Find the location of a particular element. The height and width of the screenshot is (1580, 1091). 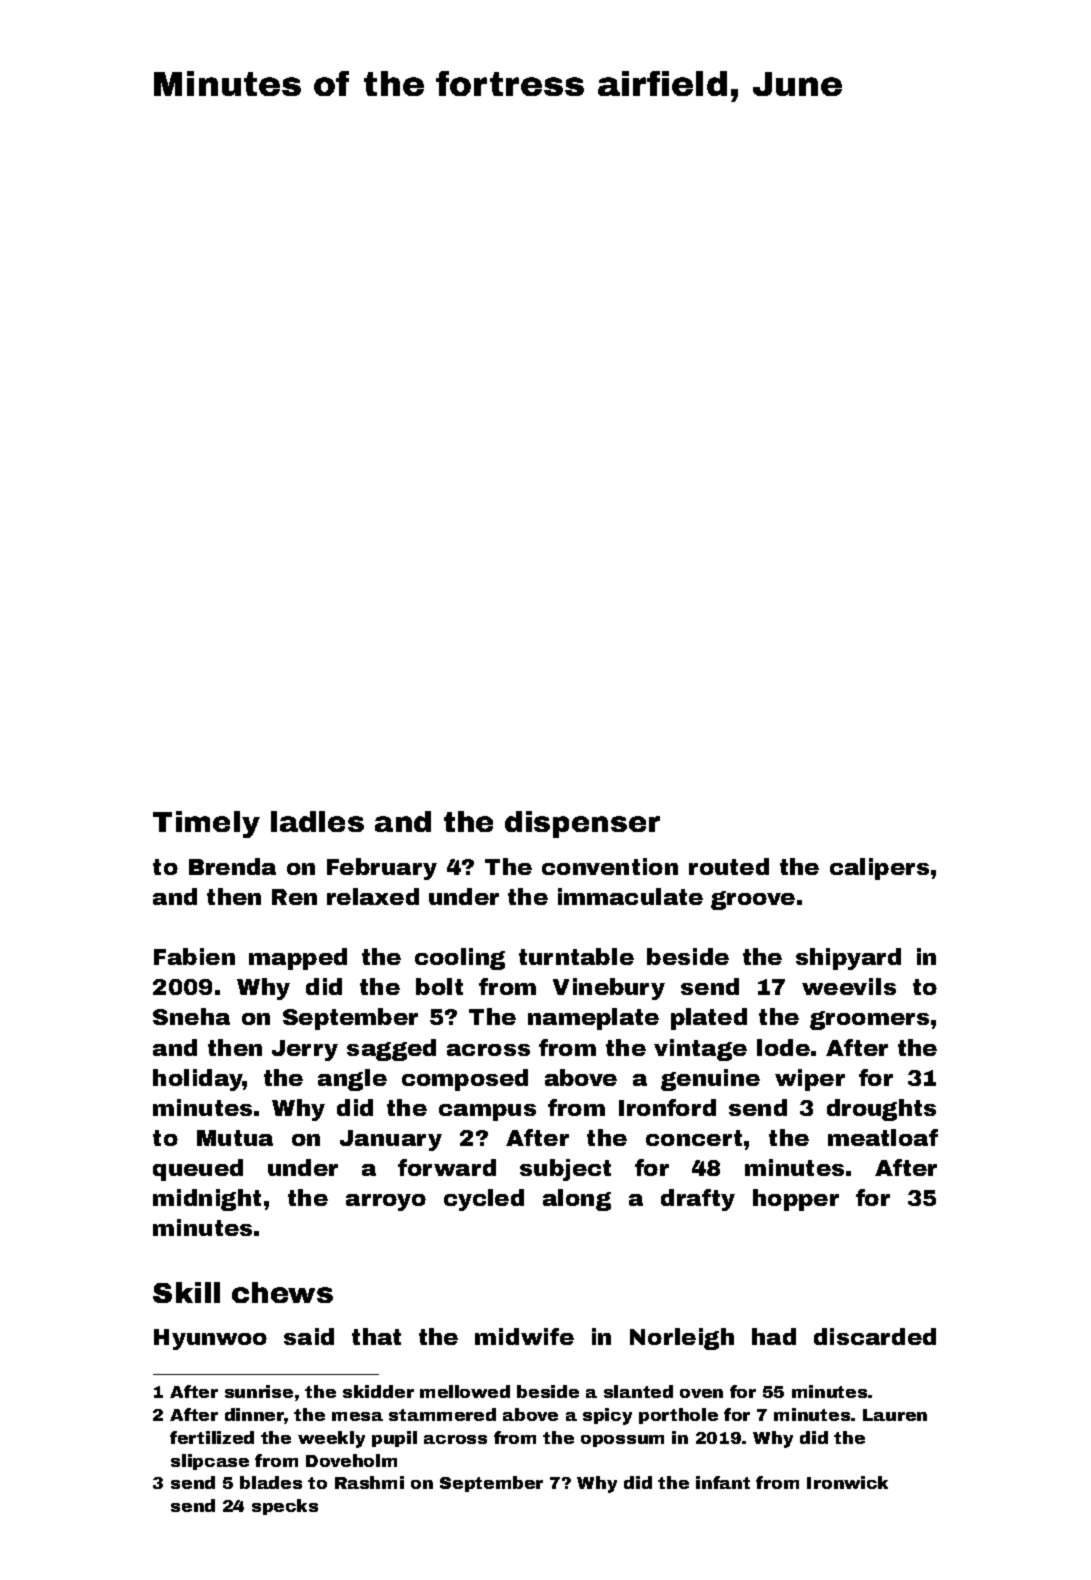

composed is located at coordinates (465, 1080).
